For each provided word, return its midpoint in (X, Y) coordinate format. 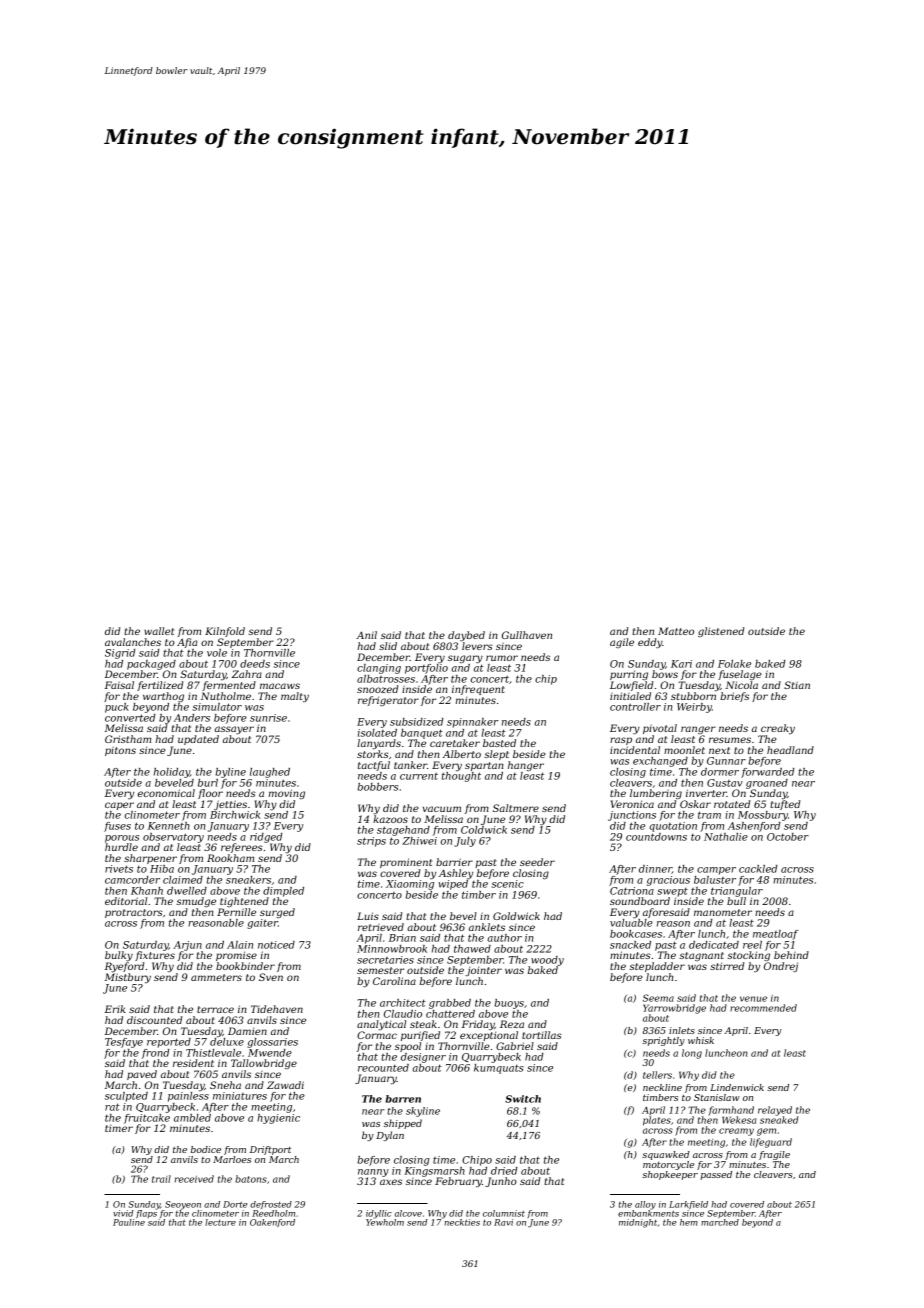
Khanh (147, 891)
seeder (537, 862)
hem (689, 1222)
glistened (721, 632)
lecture (220, 1222)
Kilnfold (225, 632)
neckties (462, 1222)
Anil (366, 635)
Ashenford (754, 827)
